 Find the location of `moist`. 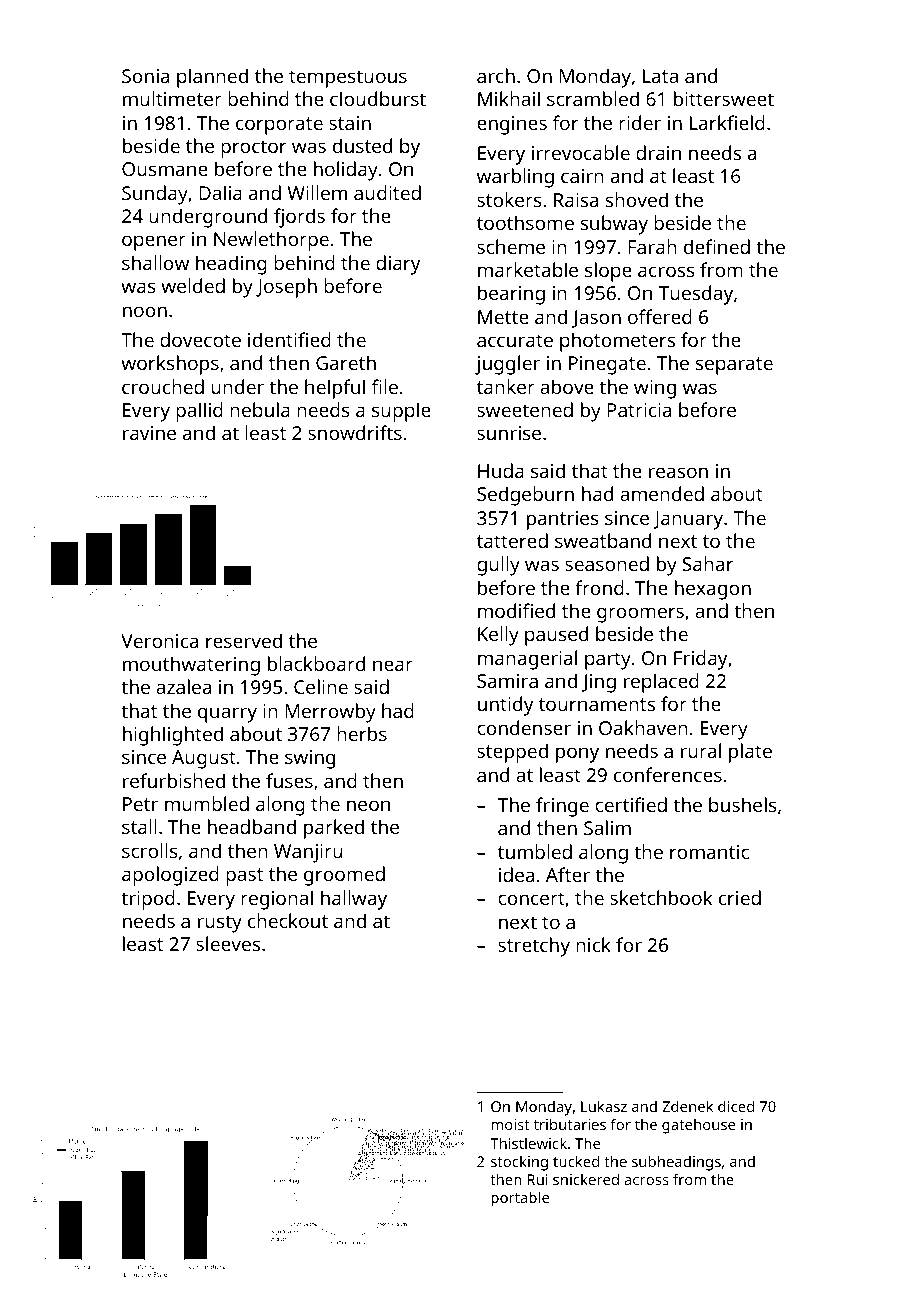

moist is located at coordinates (510, 1124).
